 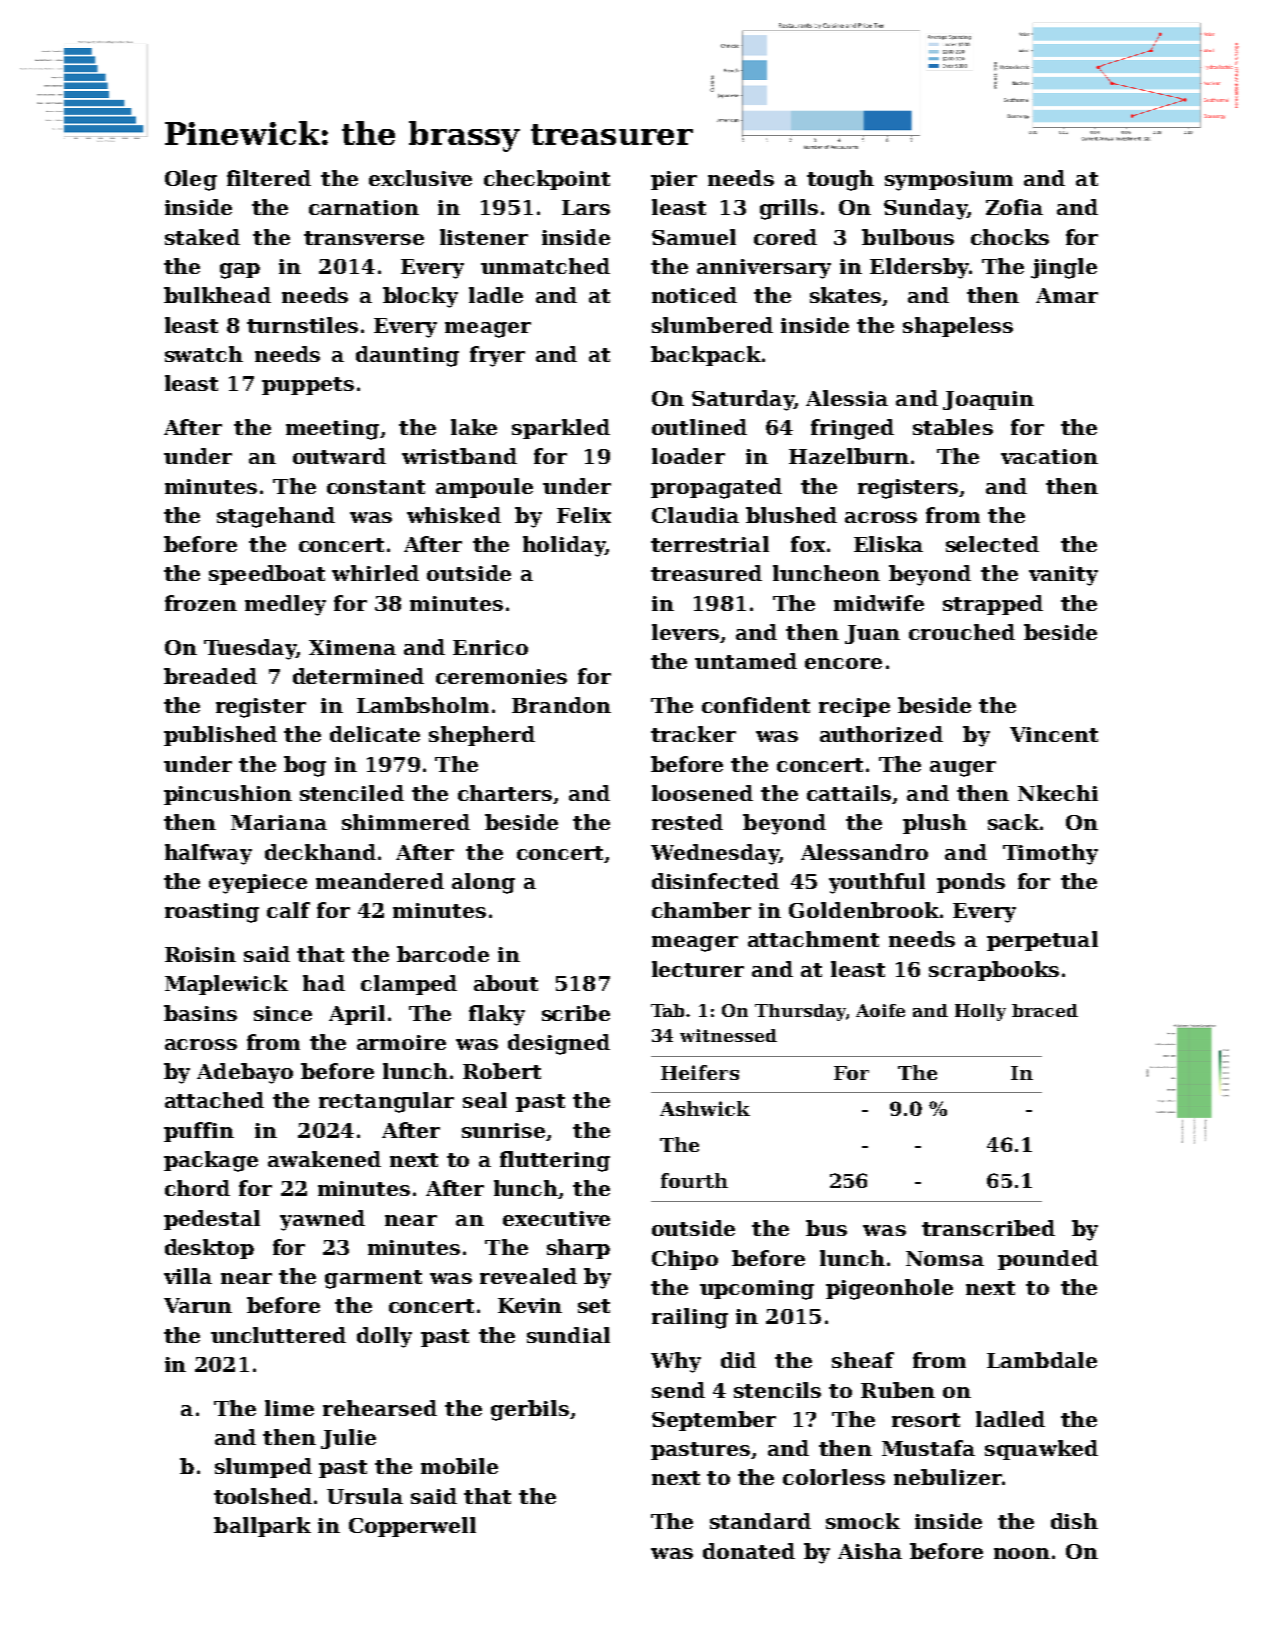 I want to click on pounded, so click(x=1048, y=1260).
